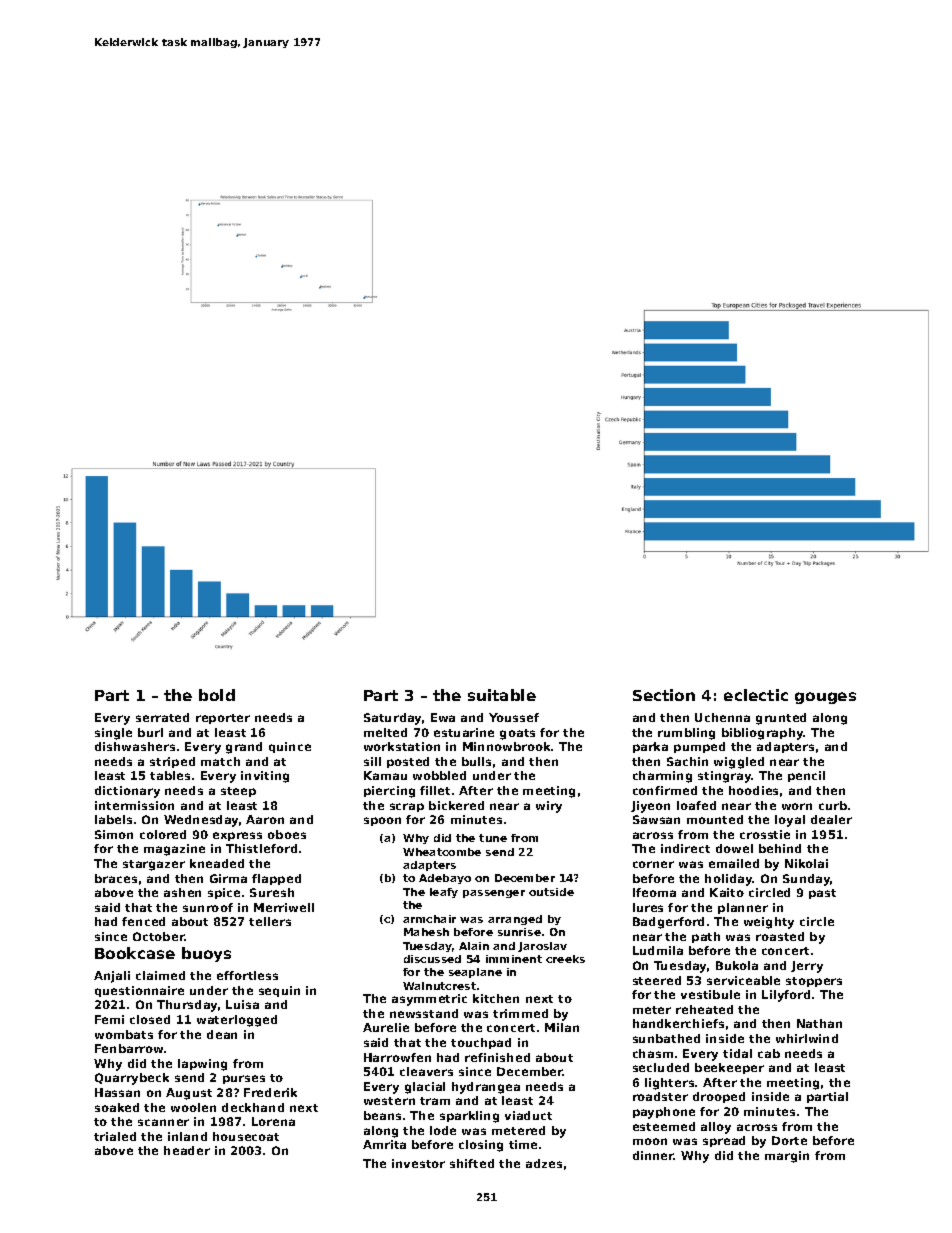 The width and height of the page is (952, 1233). What do you see at coordinates (273, 1121) in the page?
I see `Lorena` at bounding box center [273, 1121].
